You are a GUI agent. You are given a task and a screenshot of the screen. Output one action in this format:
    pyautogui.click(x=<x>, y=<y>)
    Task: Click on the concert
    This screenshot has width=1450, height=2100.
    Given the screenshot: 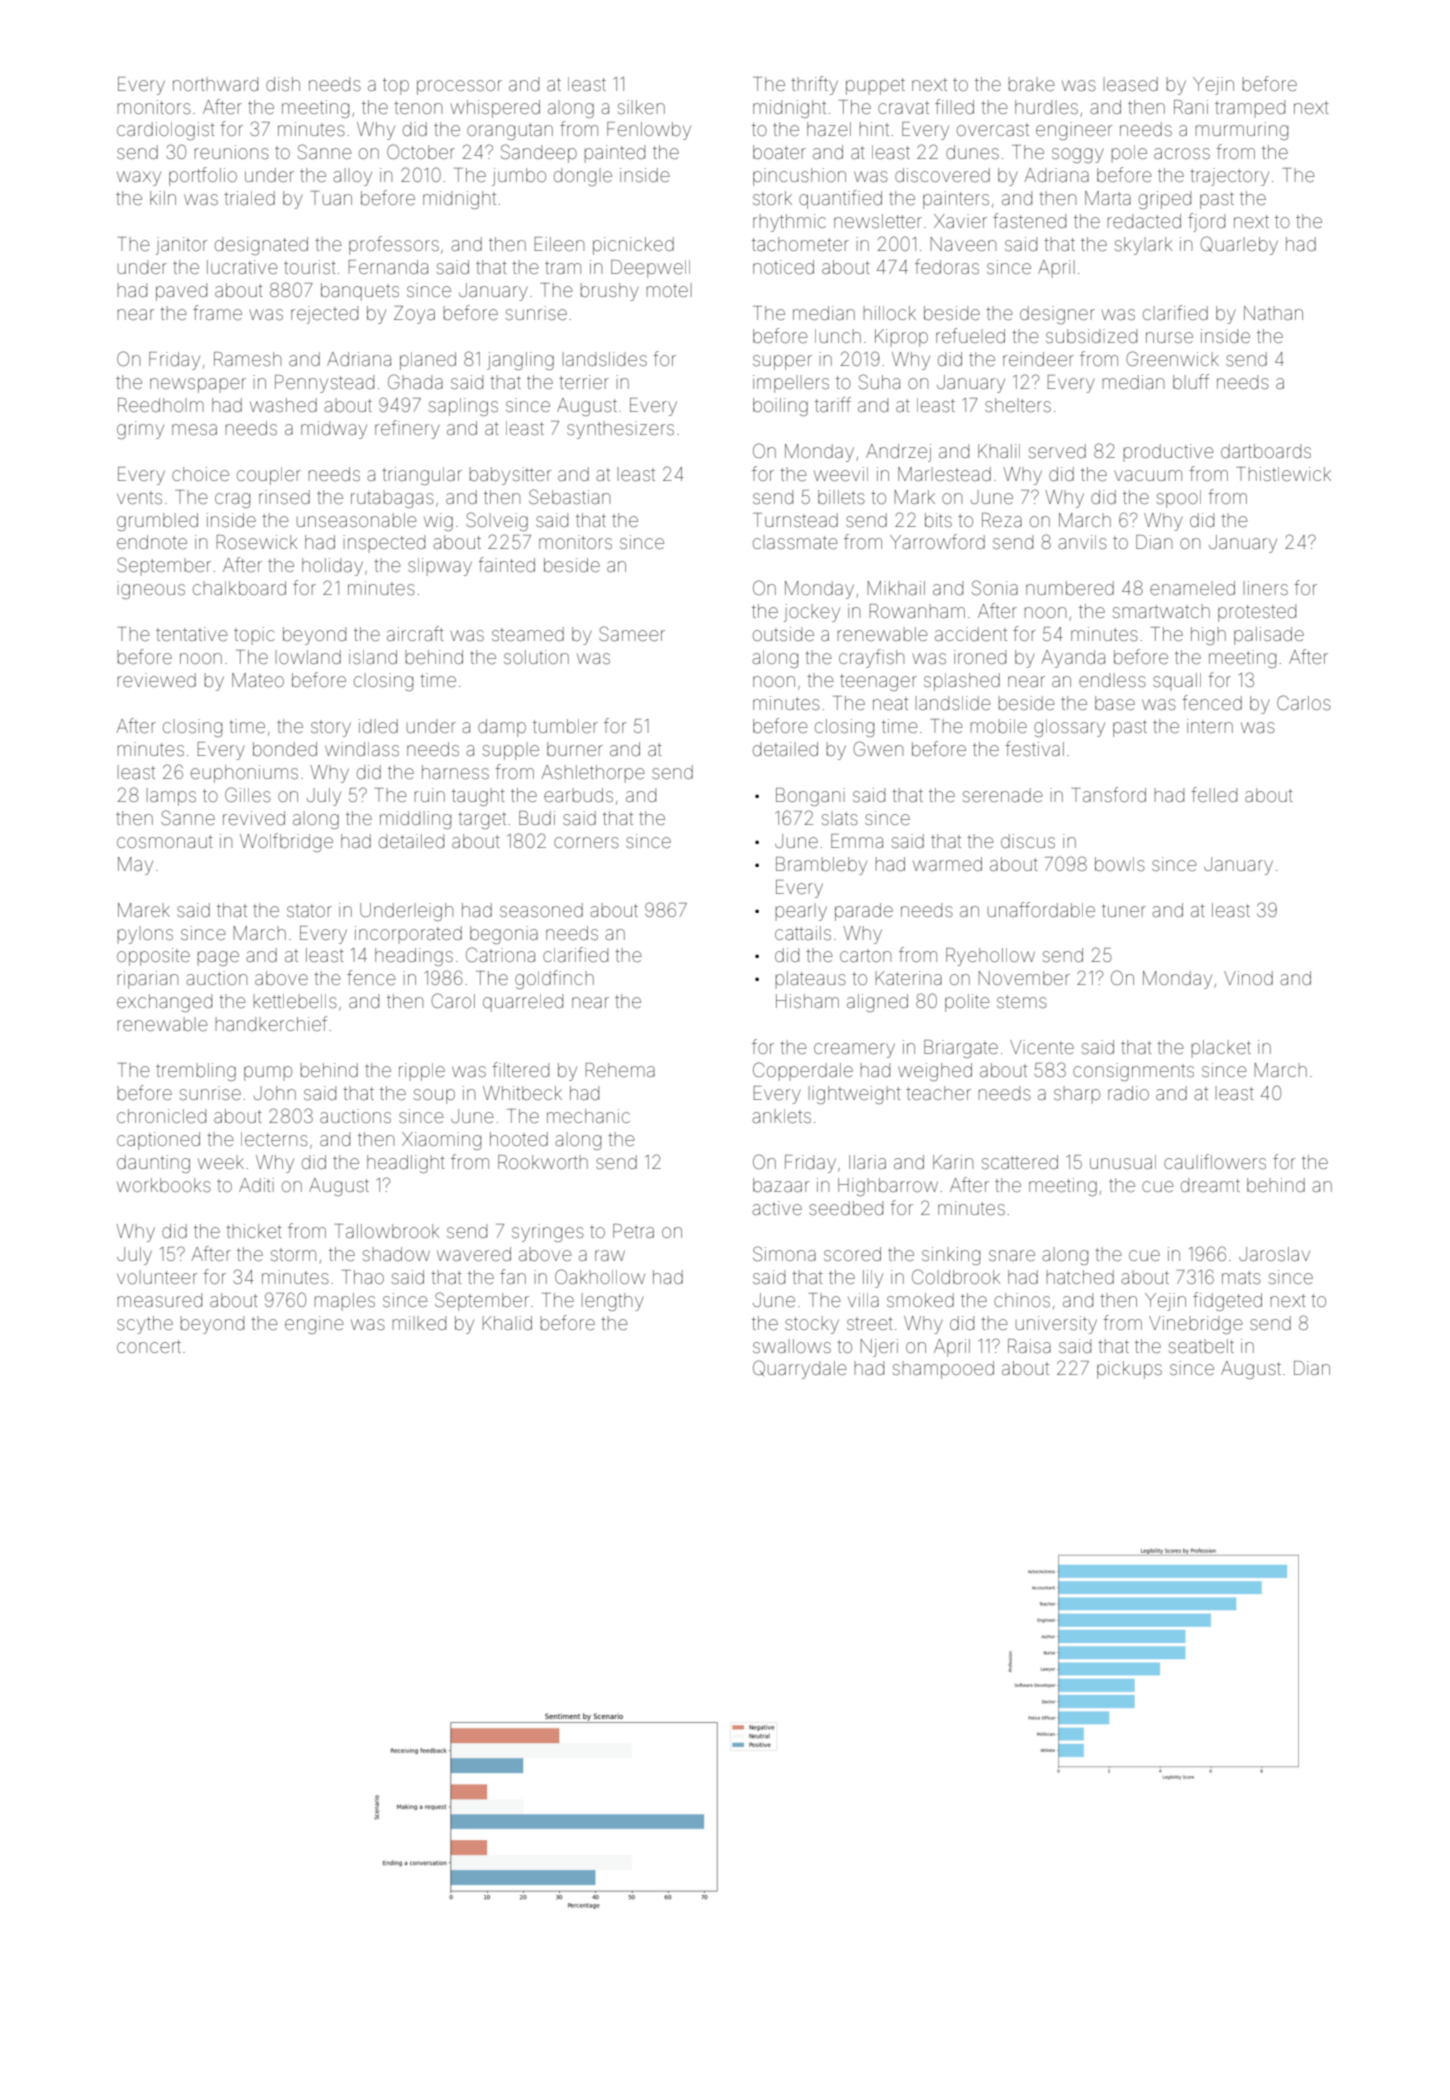 What is the action you would take?
    pyautogui.click(x=149, y=1346)
